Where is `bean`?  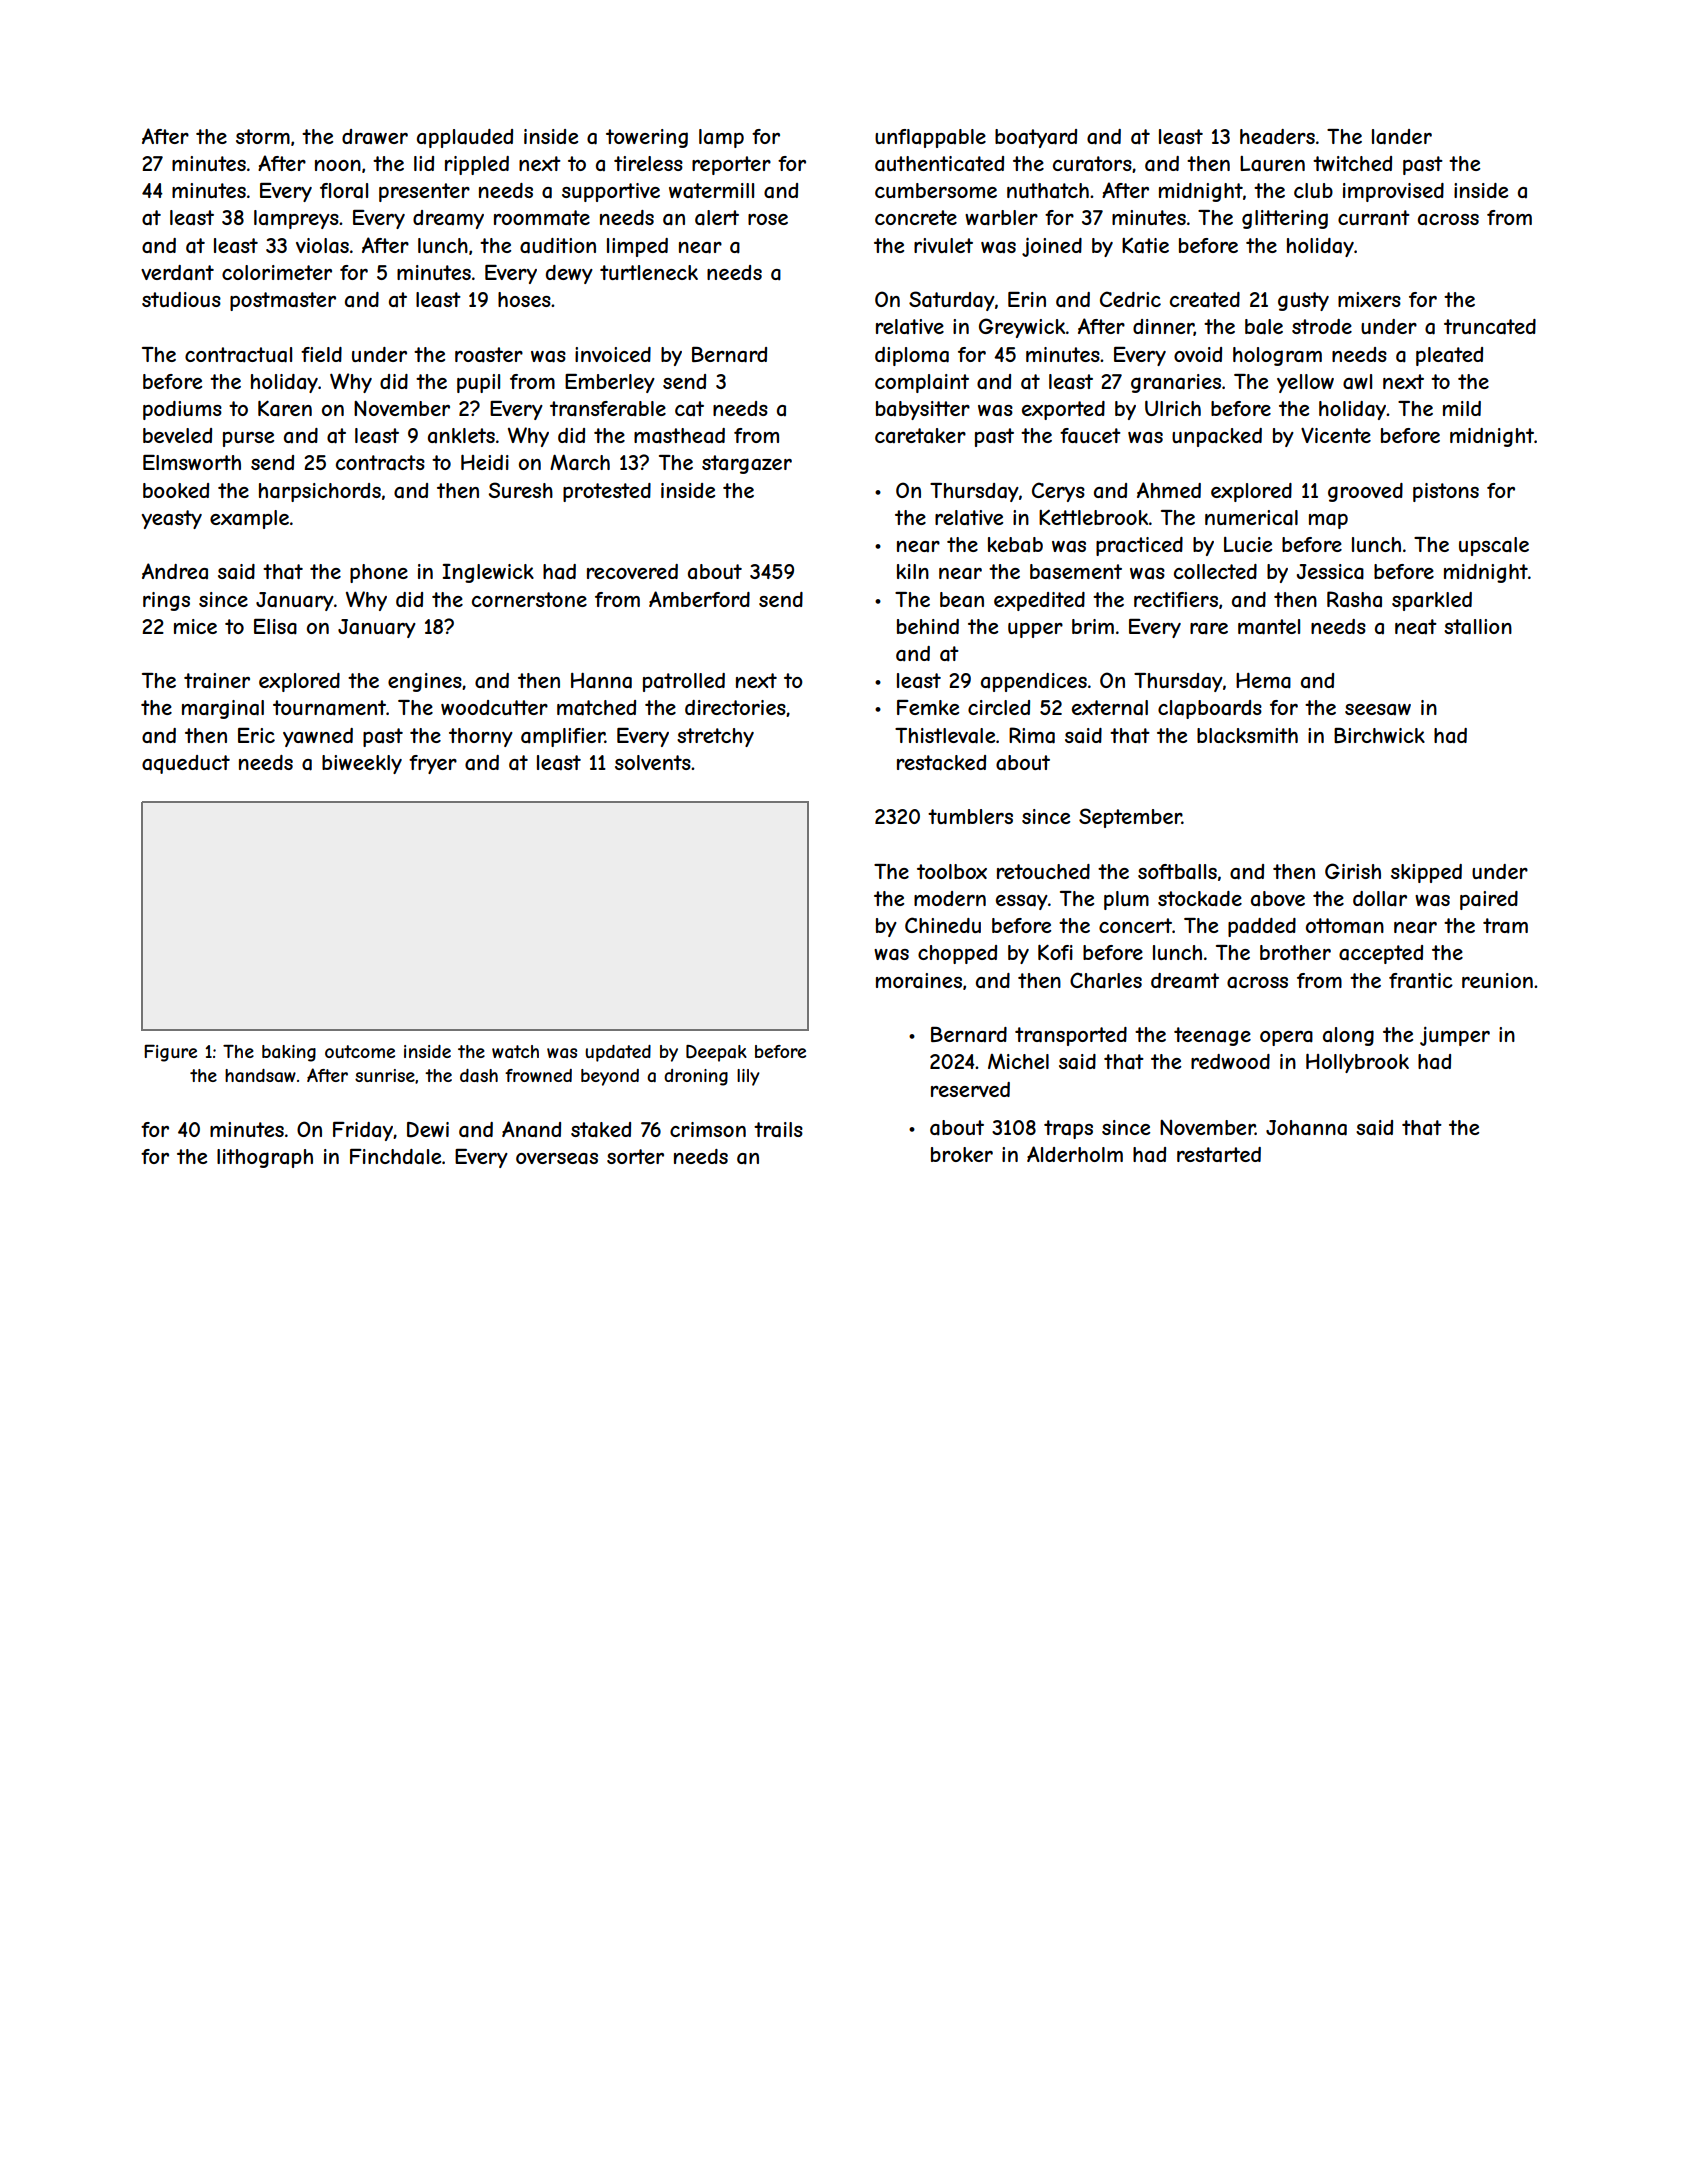
bean is located at coordinates (962, 600).
